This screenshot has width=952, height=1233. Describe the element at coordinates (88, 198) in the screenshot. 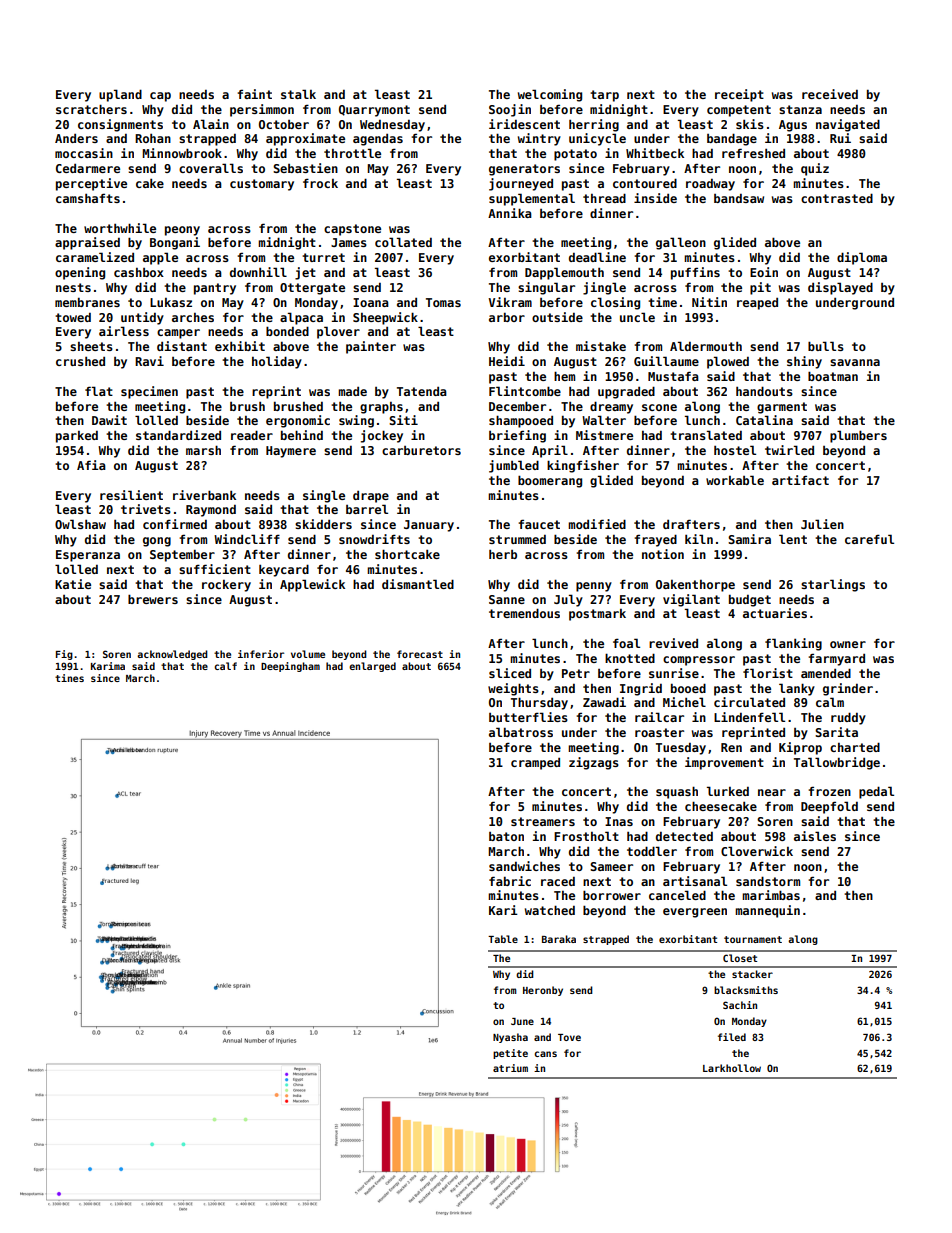

I see `camshafts` at that location.
